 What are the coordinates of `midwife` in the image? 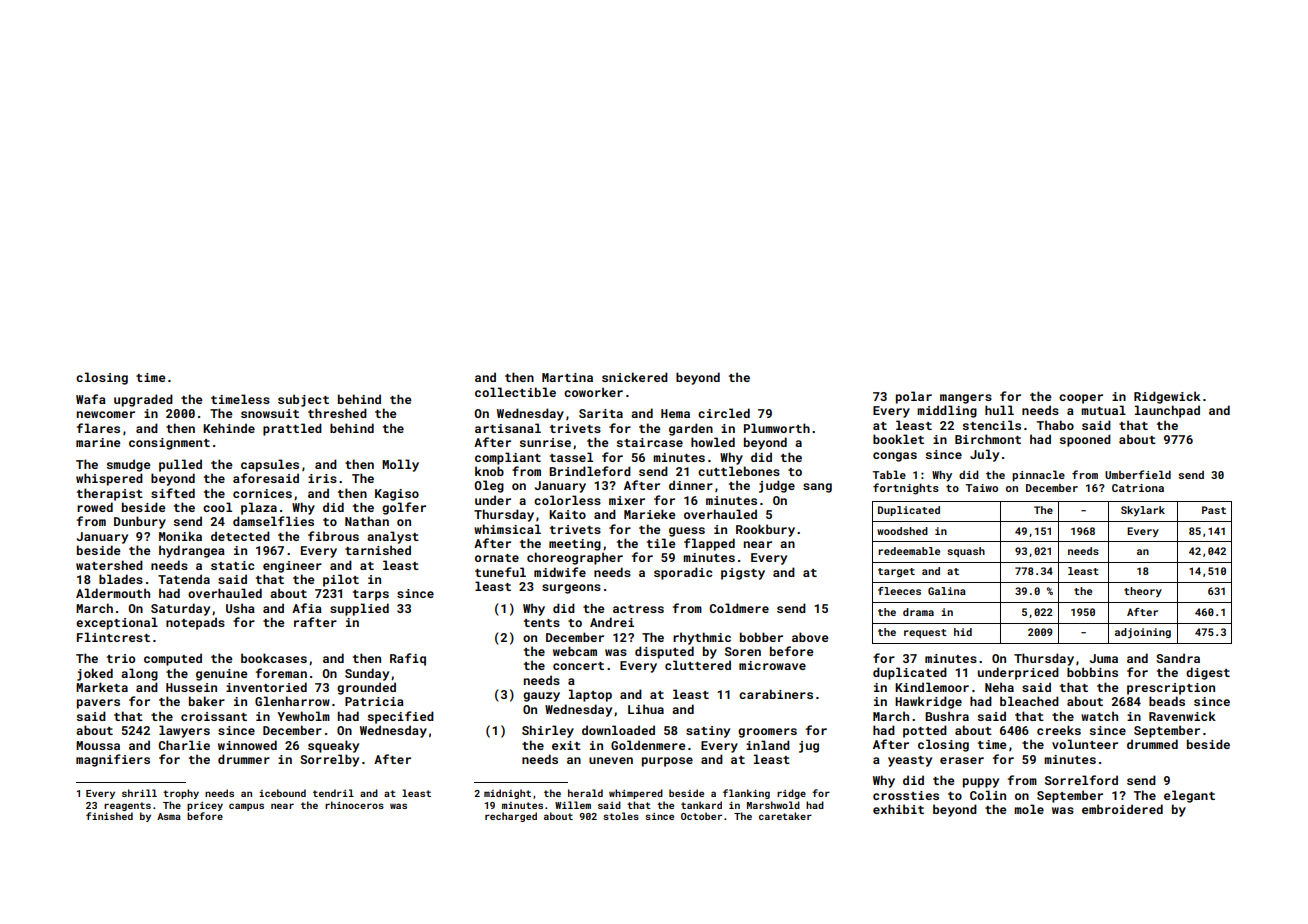 It's located at (560, 572).
